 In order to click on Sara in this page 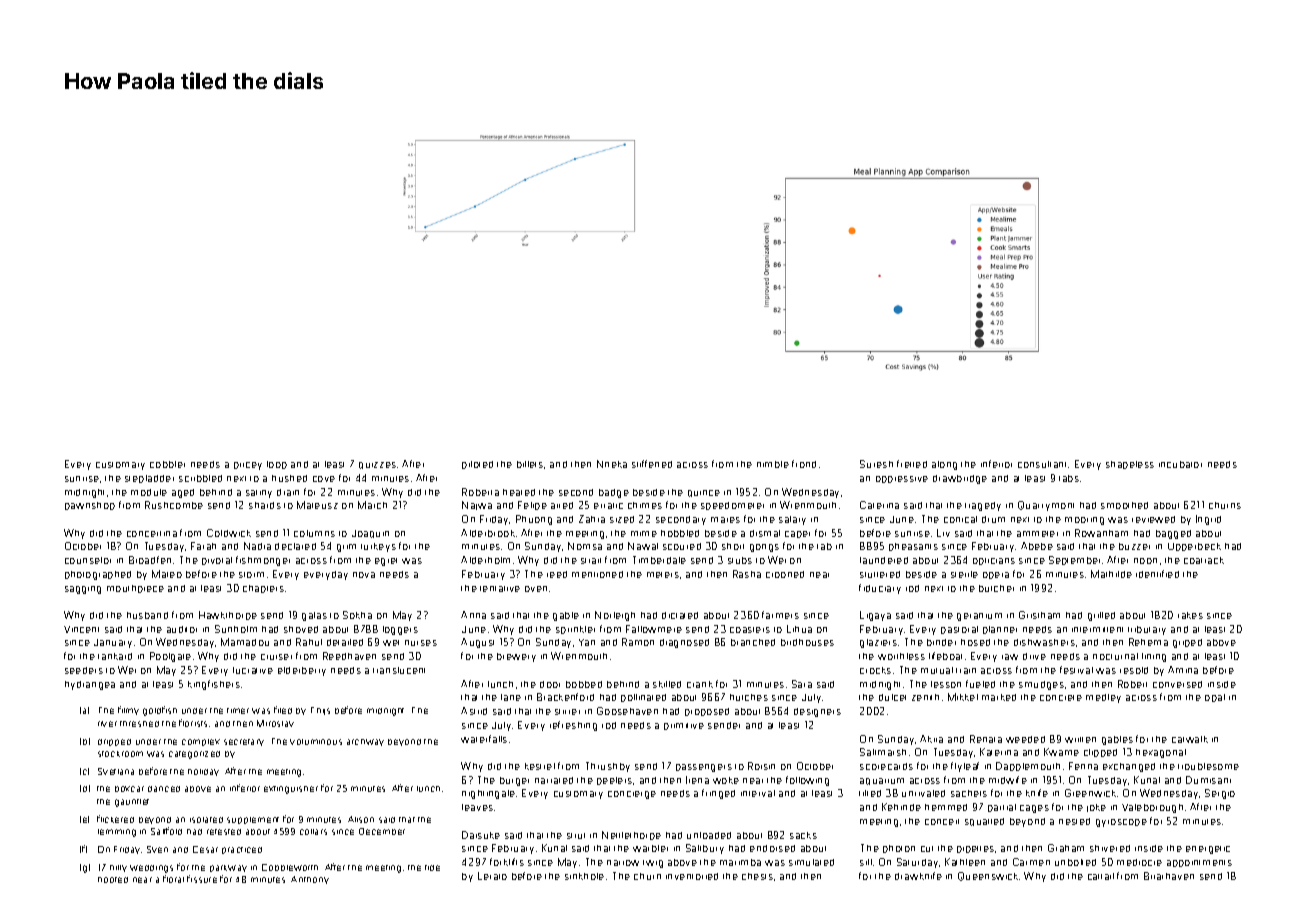, I will do `click(802, 684)`.
